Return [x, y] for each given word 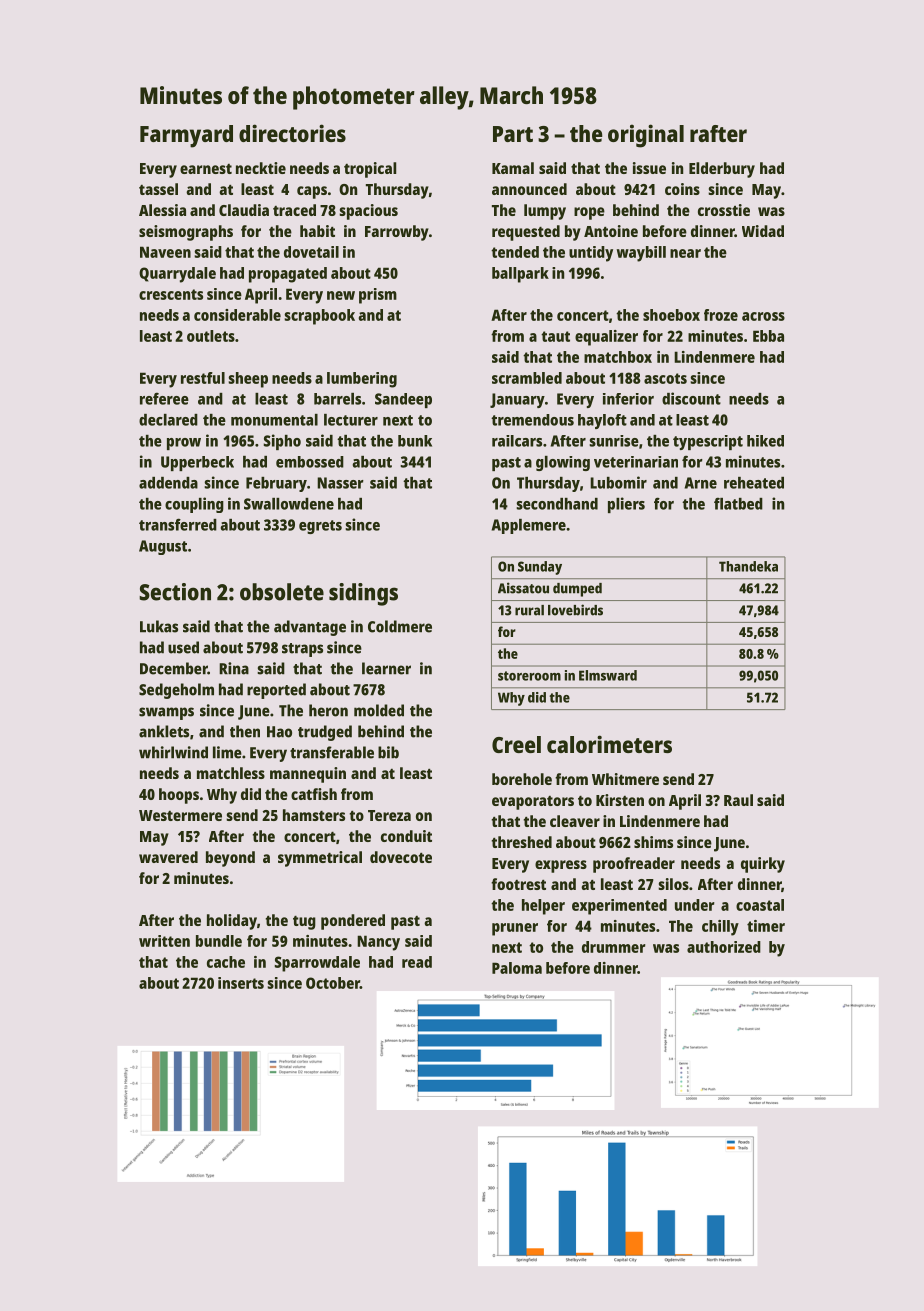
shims [653, 842]
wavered [168, 857]
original [646, 136]
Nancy [378, 943]
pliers [626, 505]
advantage [310, 628]
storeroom [529, 676]
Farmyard [186, 136]
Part [513, 134]
